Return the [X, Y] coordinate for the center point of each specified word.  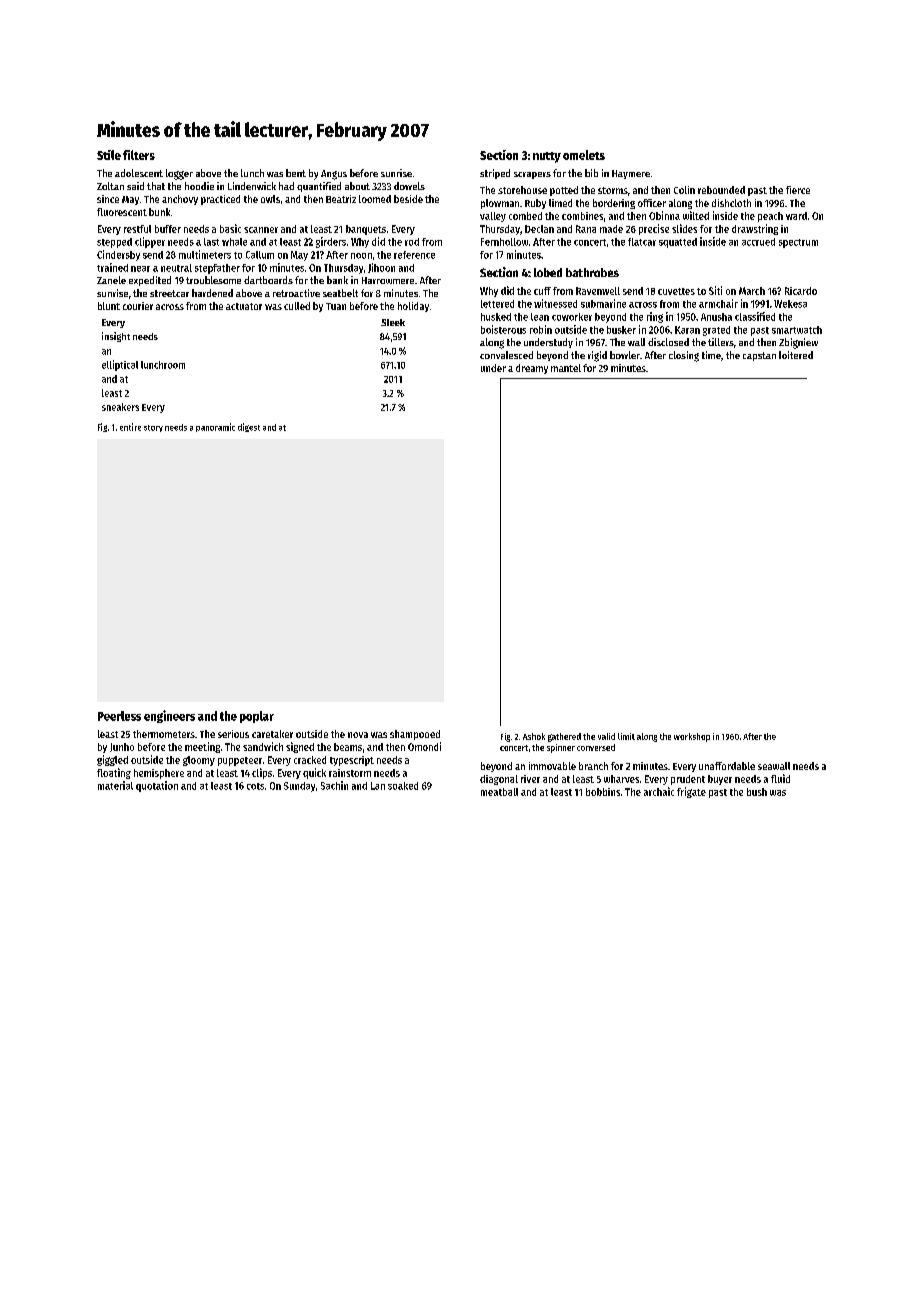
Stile [109, 155]
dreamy [532, 369]
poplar [257, 717]
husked [496, 317]
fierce [798, 190]
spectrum [798, 243]
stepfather [217, 269]
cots [255, 786]
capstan [759, 356]
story [153, 428]
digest [249, 427]
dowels [409, 186]
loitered [796, 355]
